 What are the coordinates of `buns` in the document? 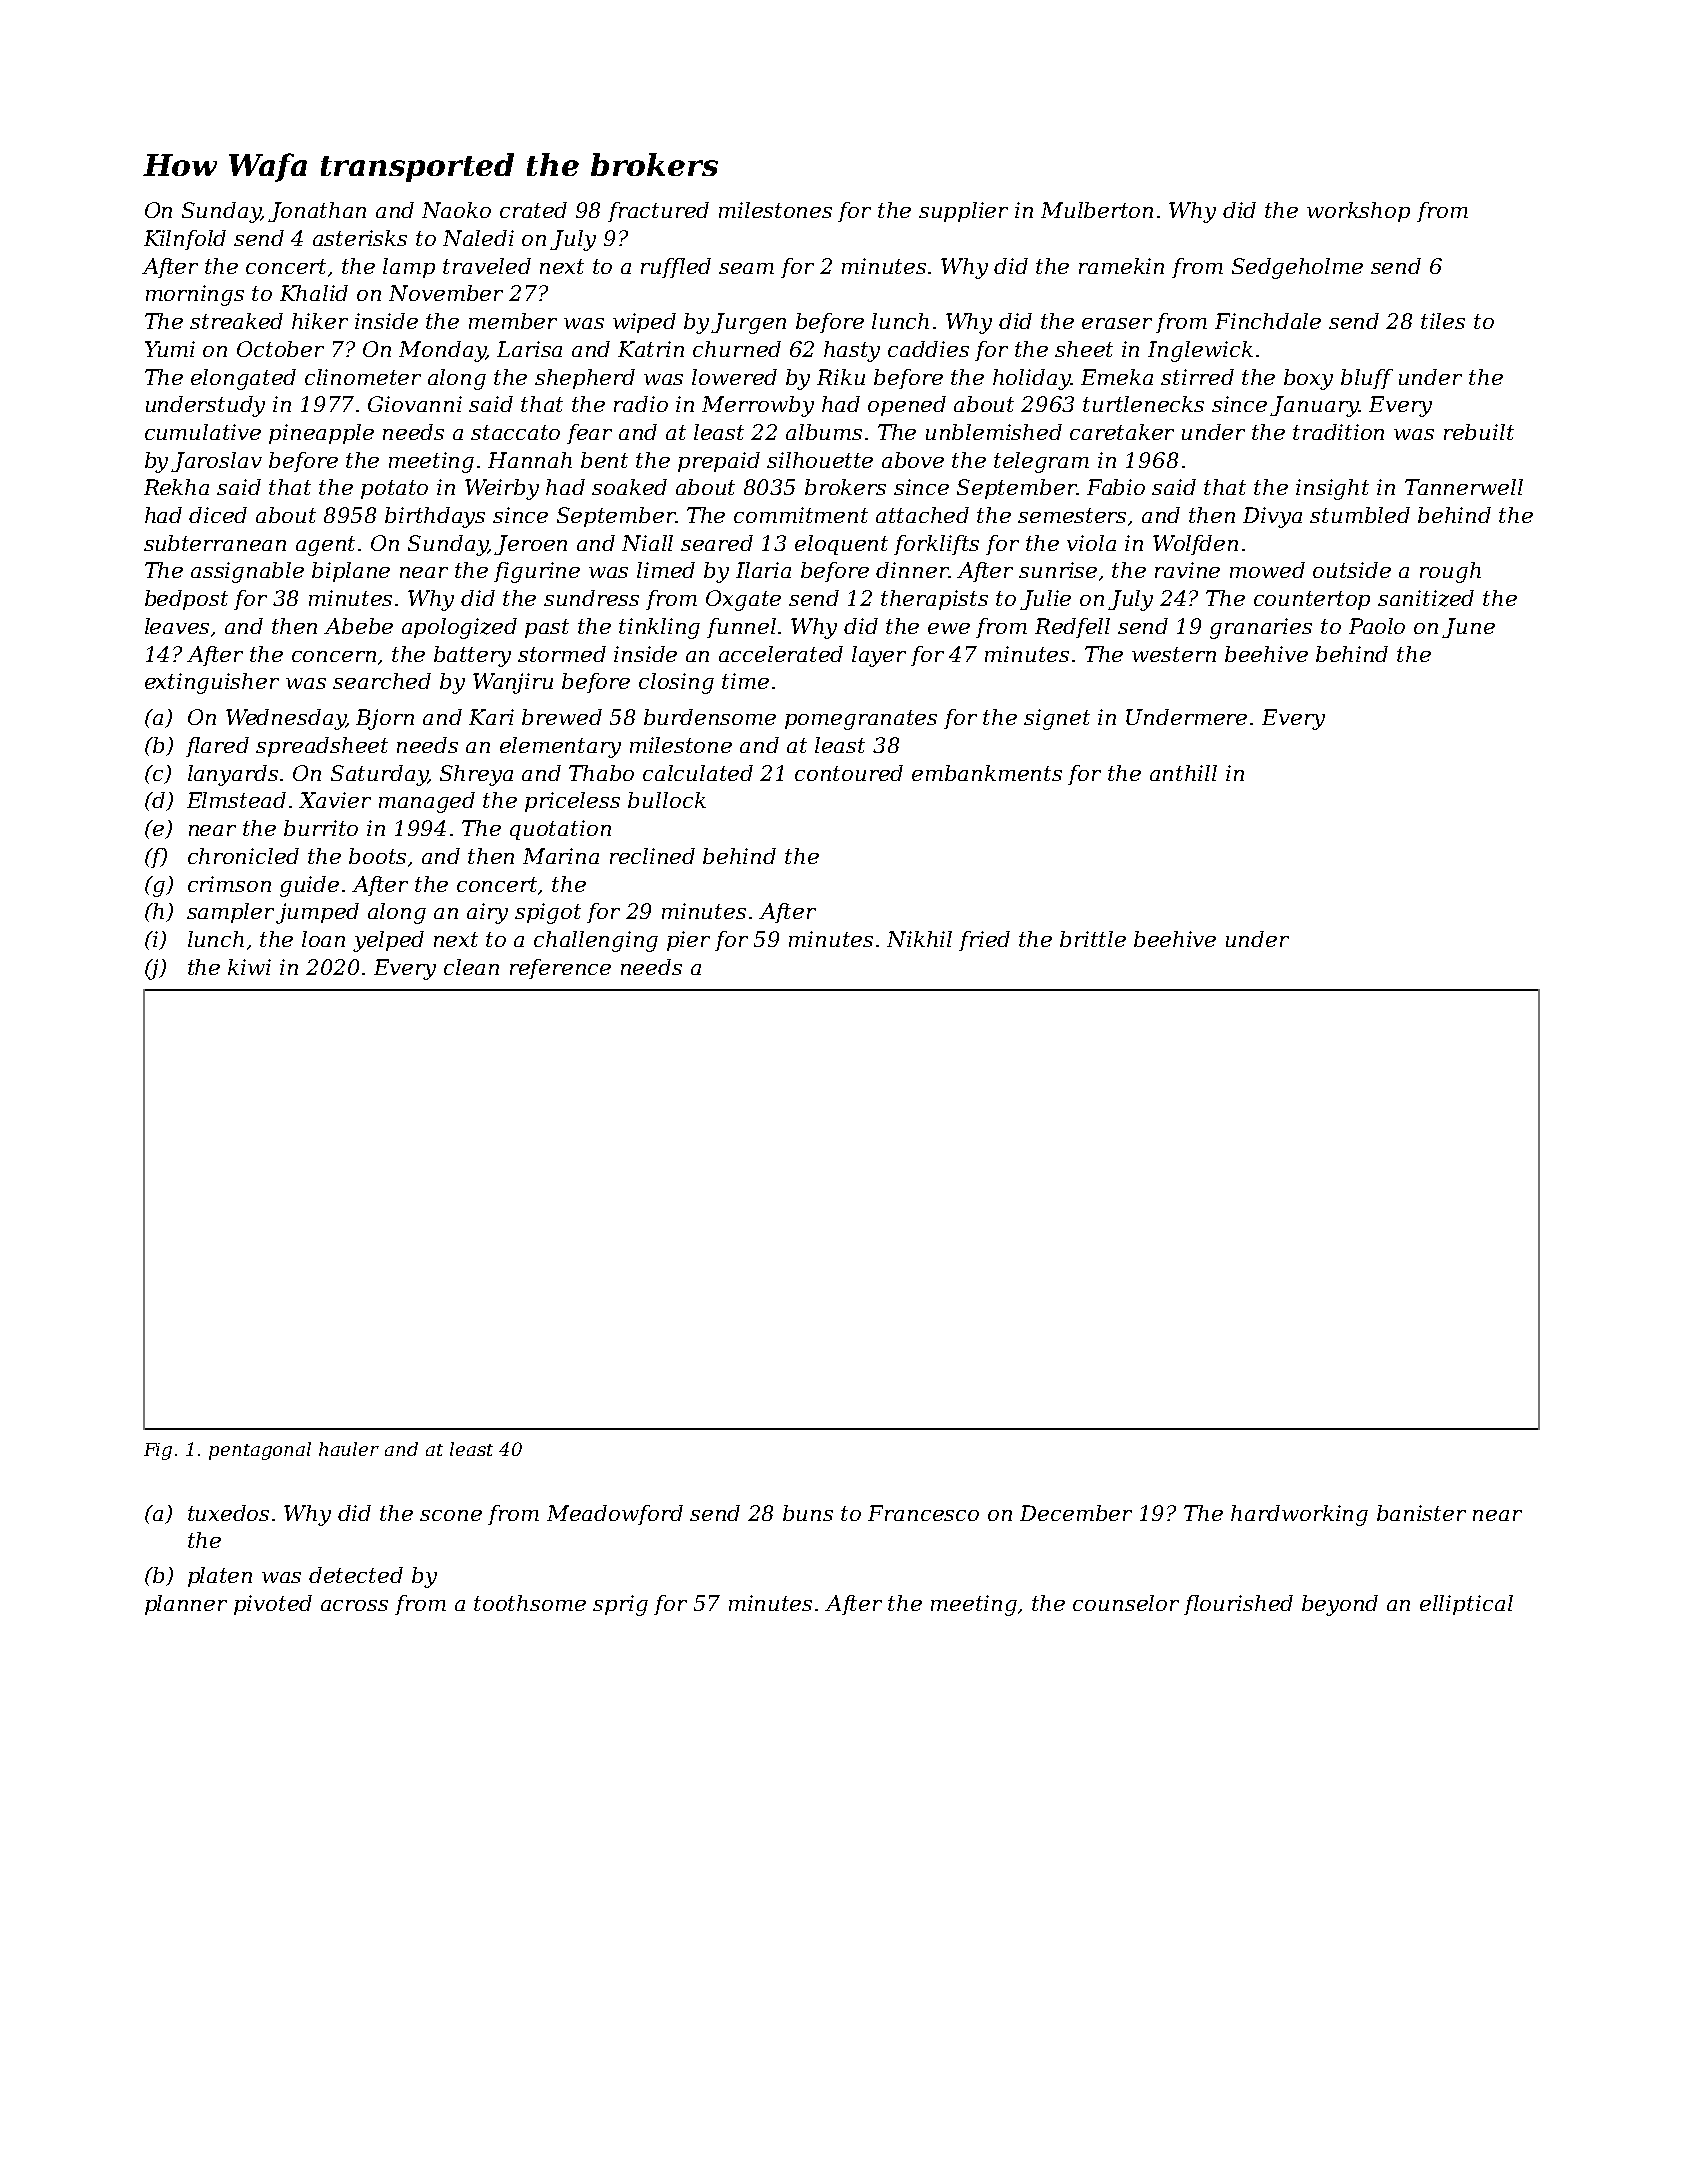 It's located at (808, 1513).
